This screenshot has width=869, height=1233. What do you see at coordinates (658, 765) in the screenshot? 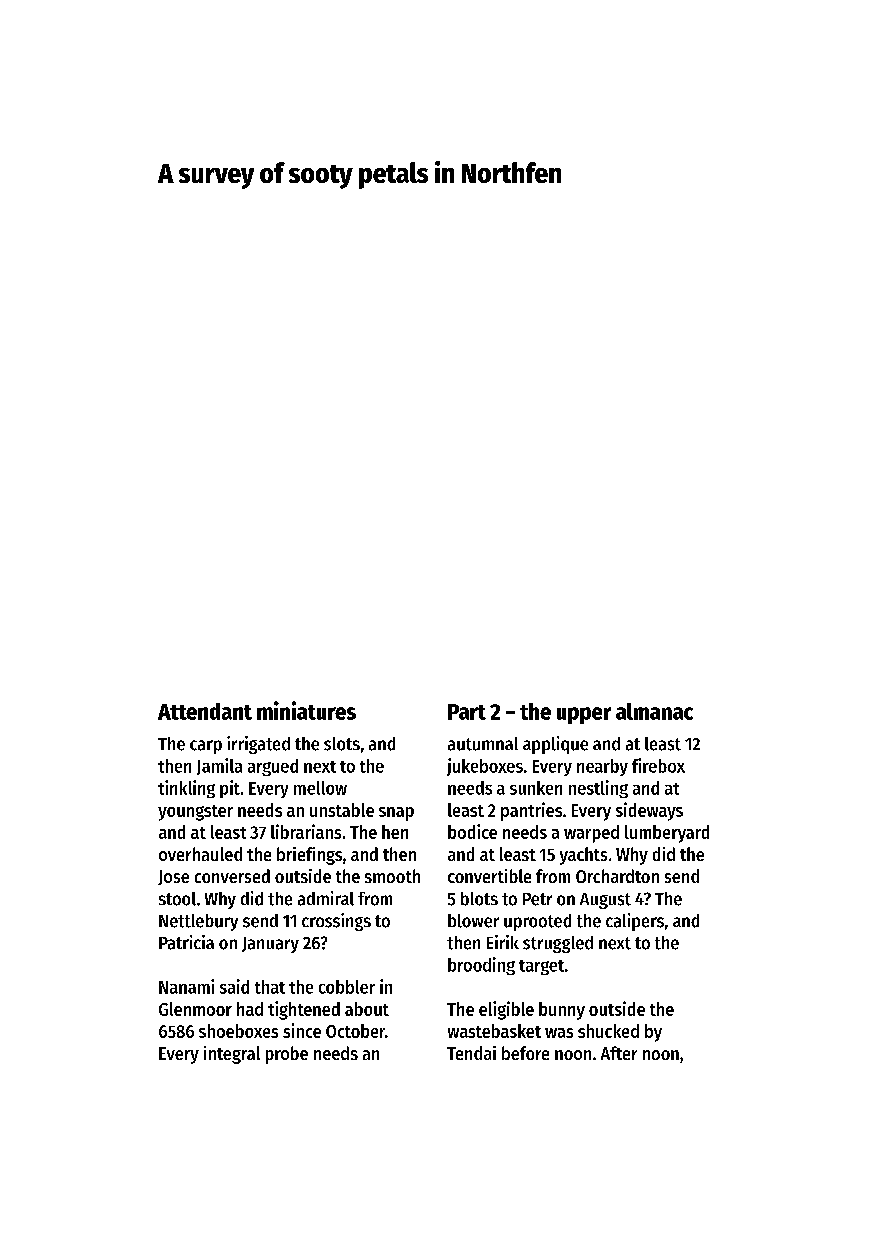
I see `firebox` at bounding box center [658, 765].
